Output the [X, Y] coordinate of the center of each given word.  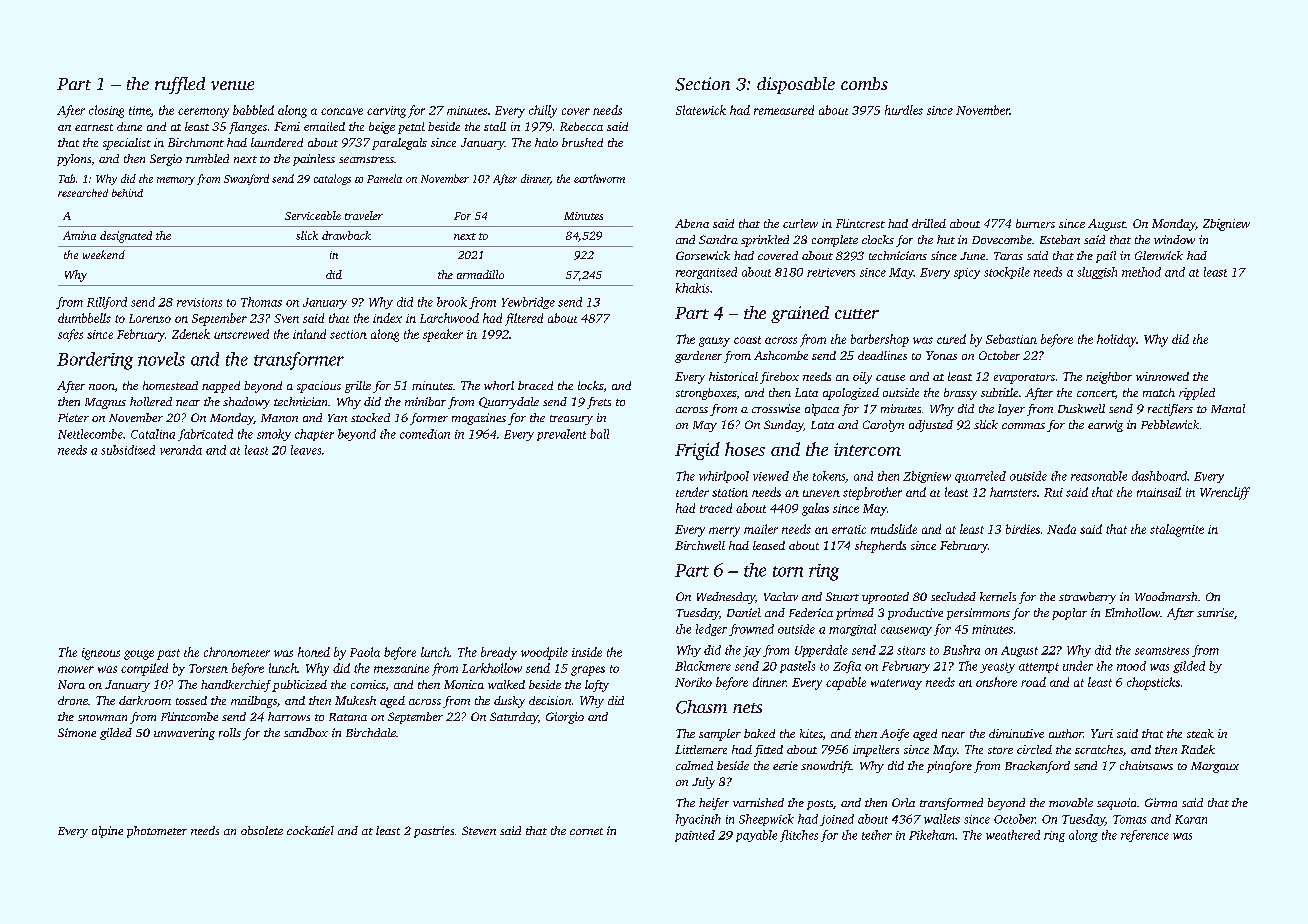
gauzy [714, 342]
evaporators [1024, 379]
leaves [306, 450]
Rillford [107, 303]
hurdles [904, 110]
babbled [253, 110]
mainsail [1159, 492]
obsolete [262, 830]
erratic [849, 529]
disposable [796, 85]
